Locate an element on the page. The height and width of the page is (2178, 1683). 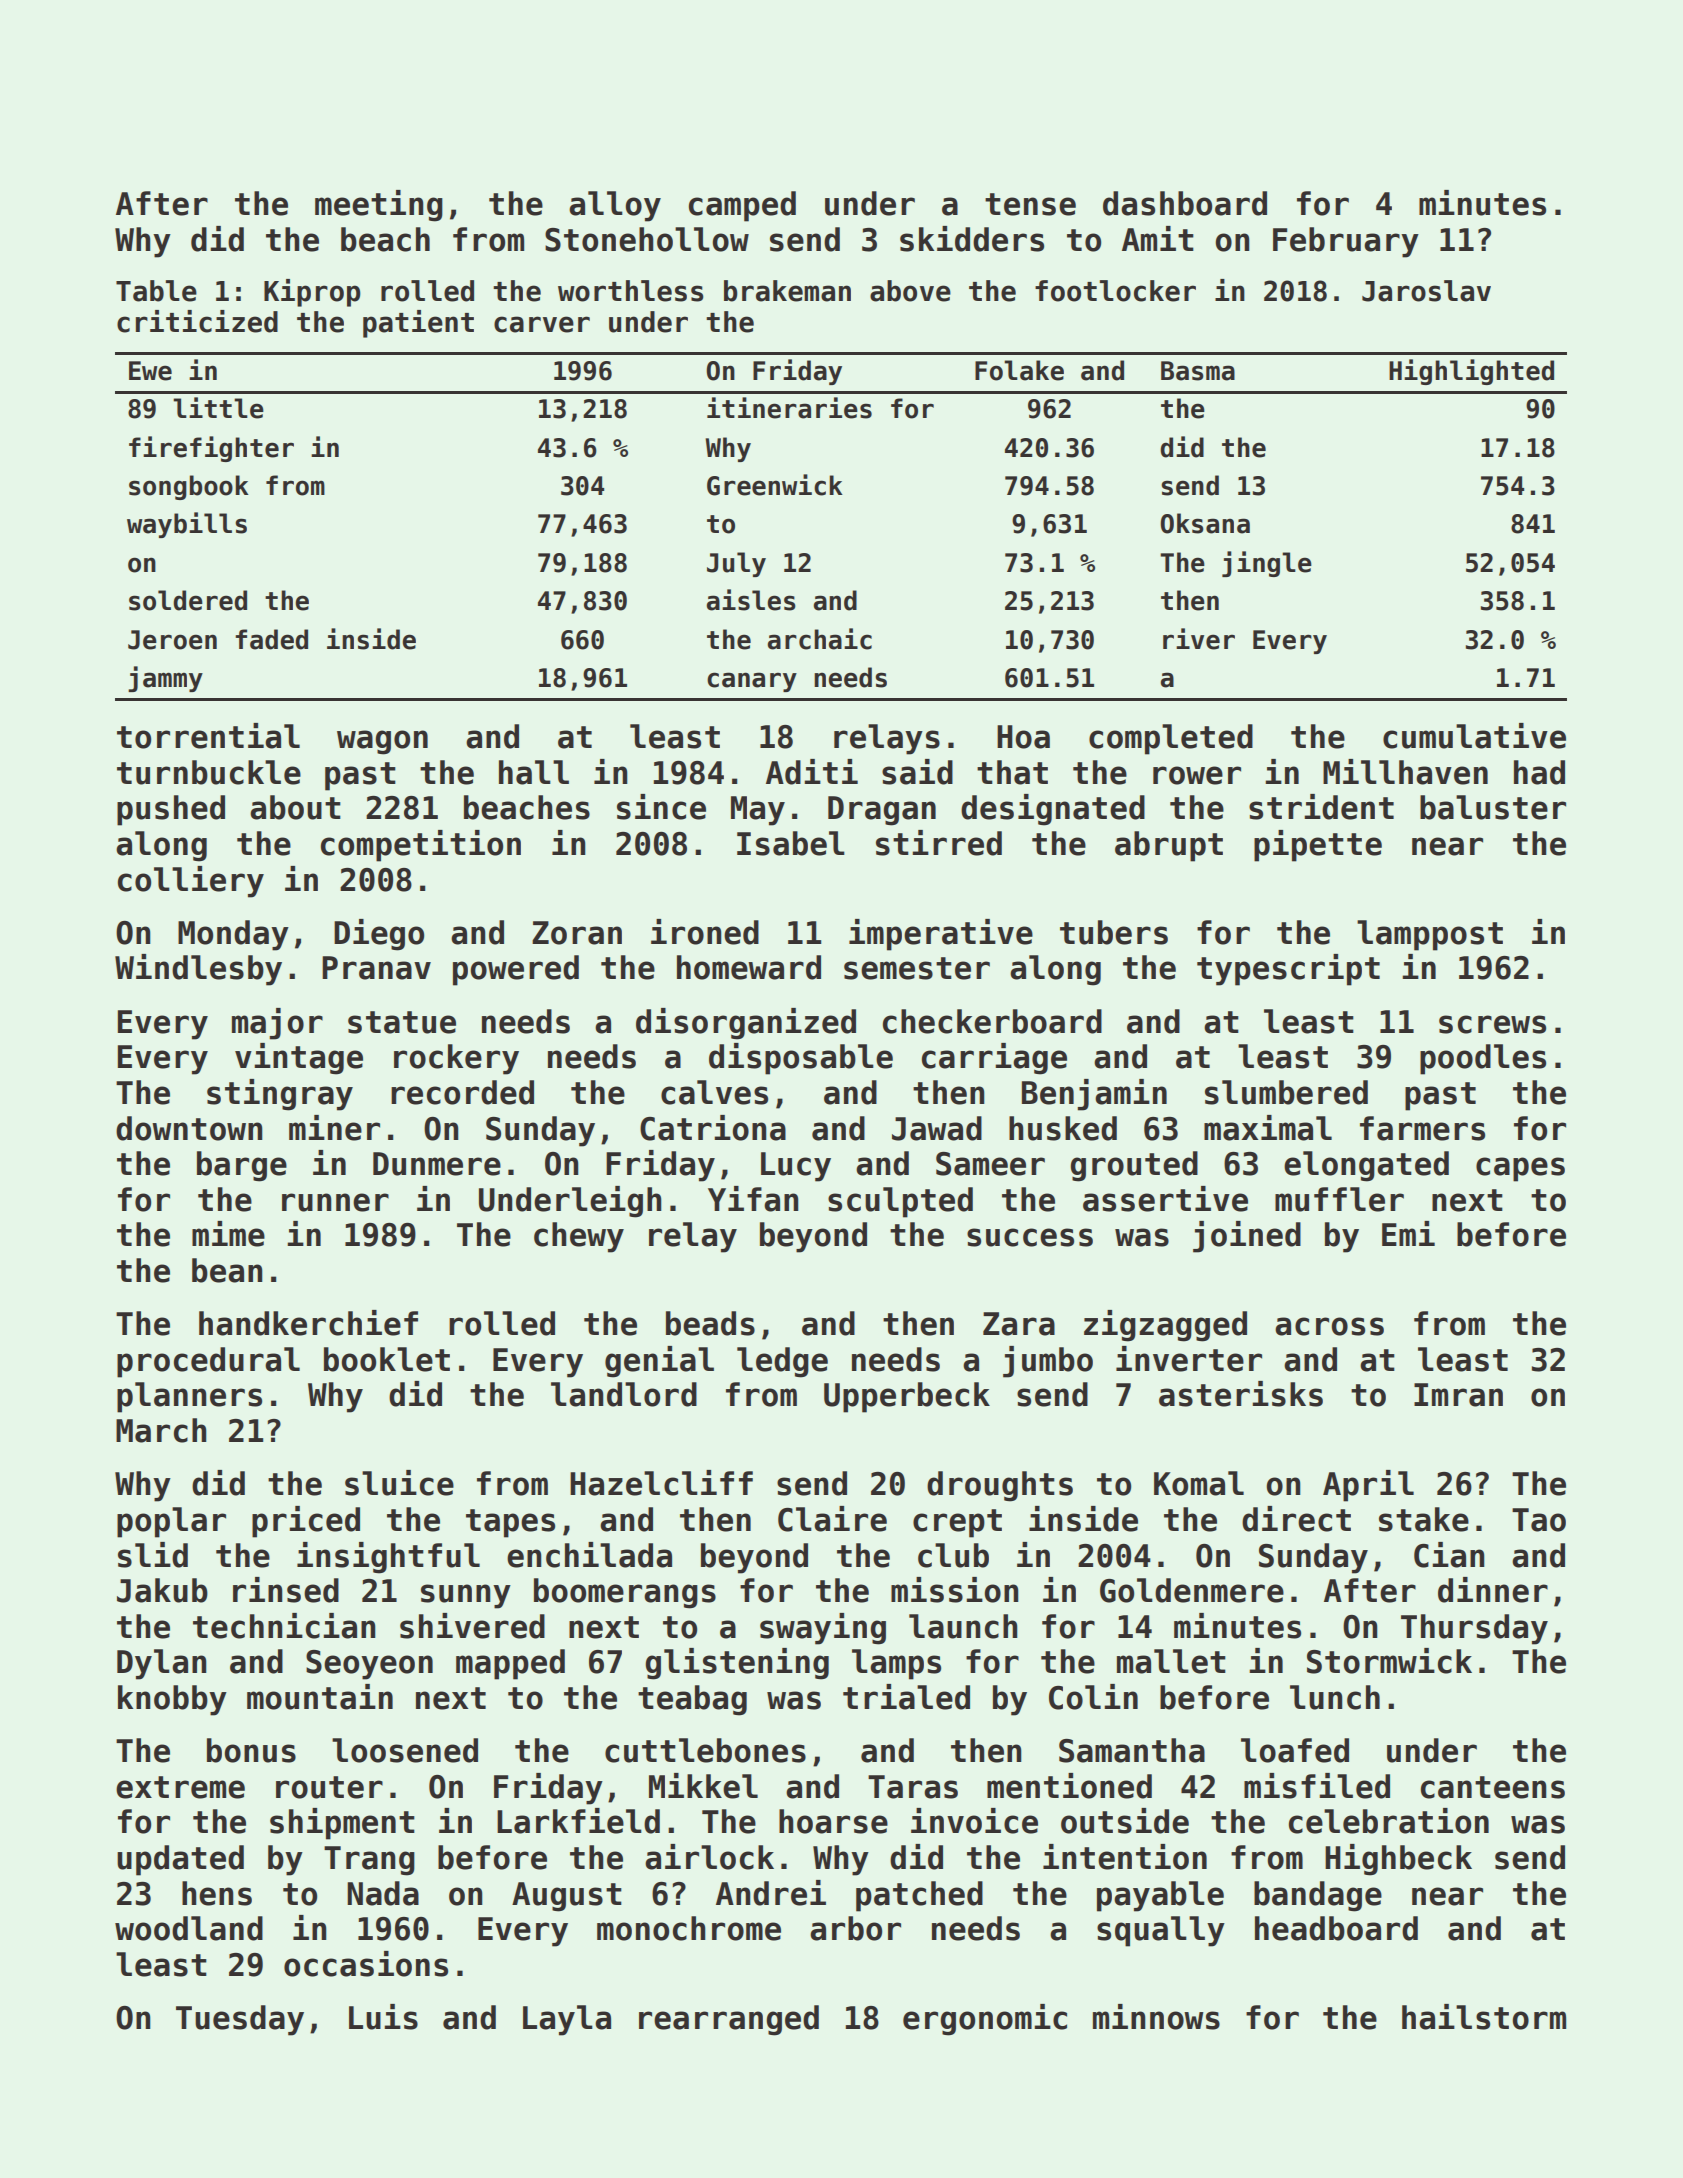
bonus is located at coordinates (251, 1750).
